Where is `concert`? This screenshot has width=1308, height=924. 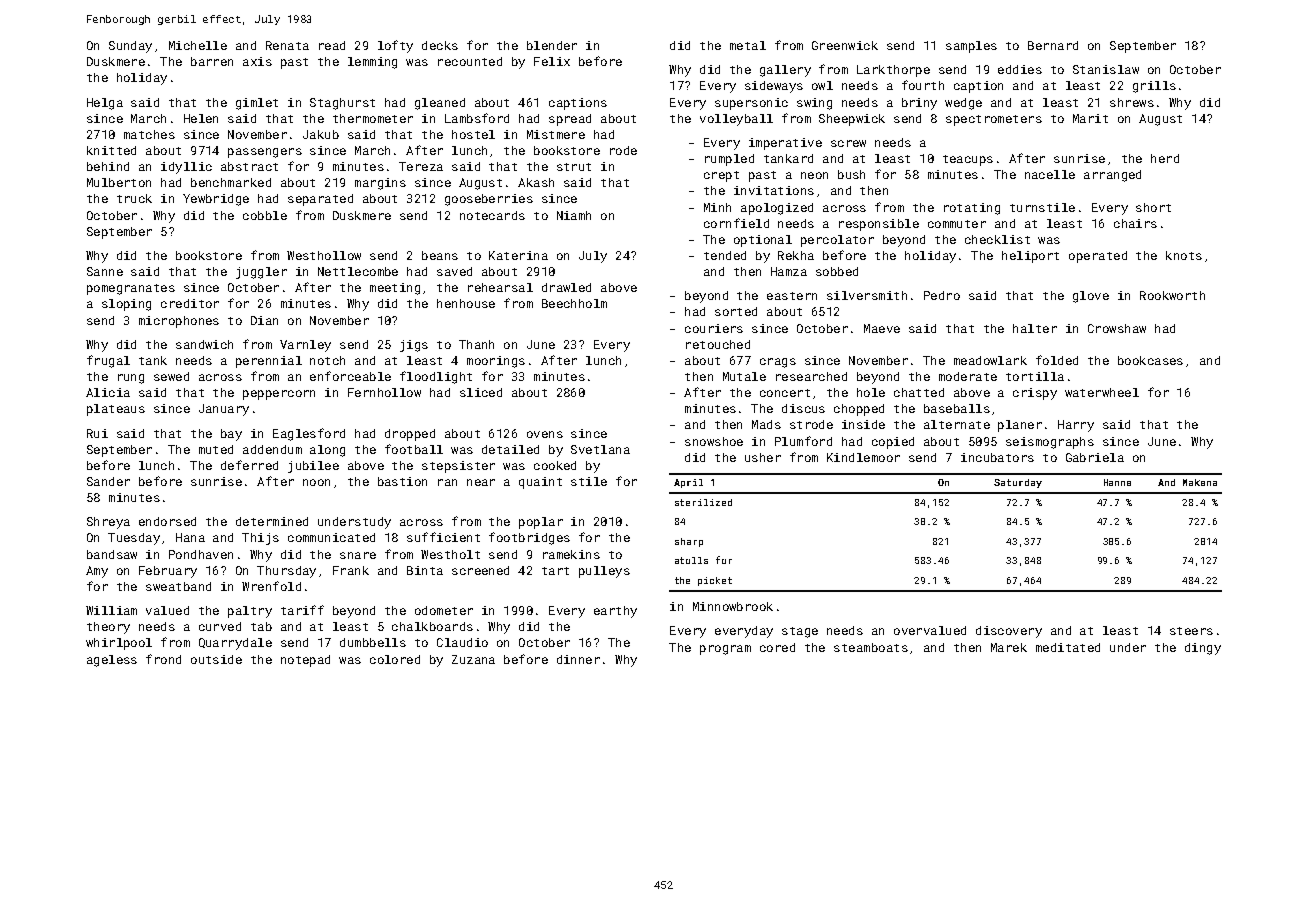 concert is located at coordinates (785, 393).
